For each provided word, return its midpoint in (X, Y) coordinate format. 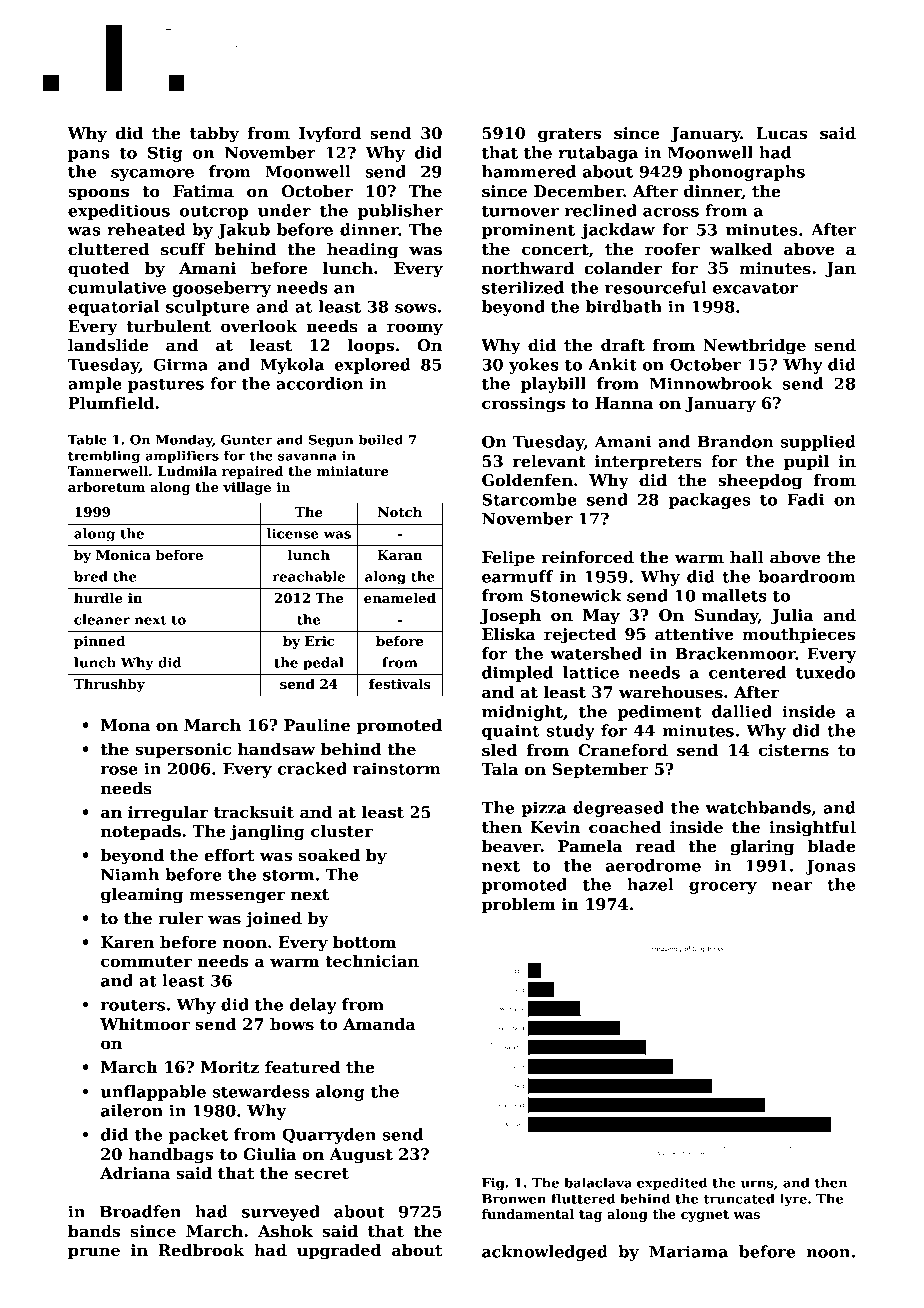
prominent (528, 231)
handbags (171, 1156)
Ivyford (330, 135)
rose (119, 770)
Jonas (831, 867)
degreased (618, 809)
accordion (320, 383)
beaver (511, 846)
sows (416, 308)
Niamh (130, 874)
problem (519, 906)
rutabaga (598, 154)
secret (322, 1174)
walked (741, 249)
